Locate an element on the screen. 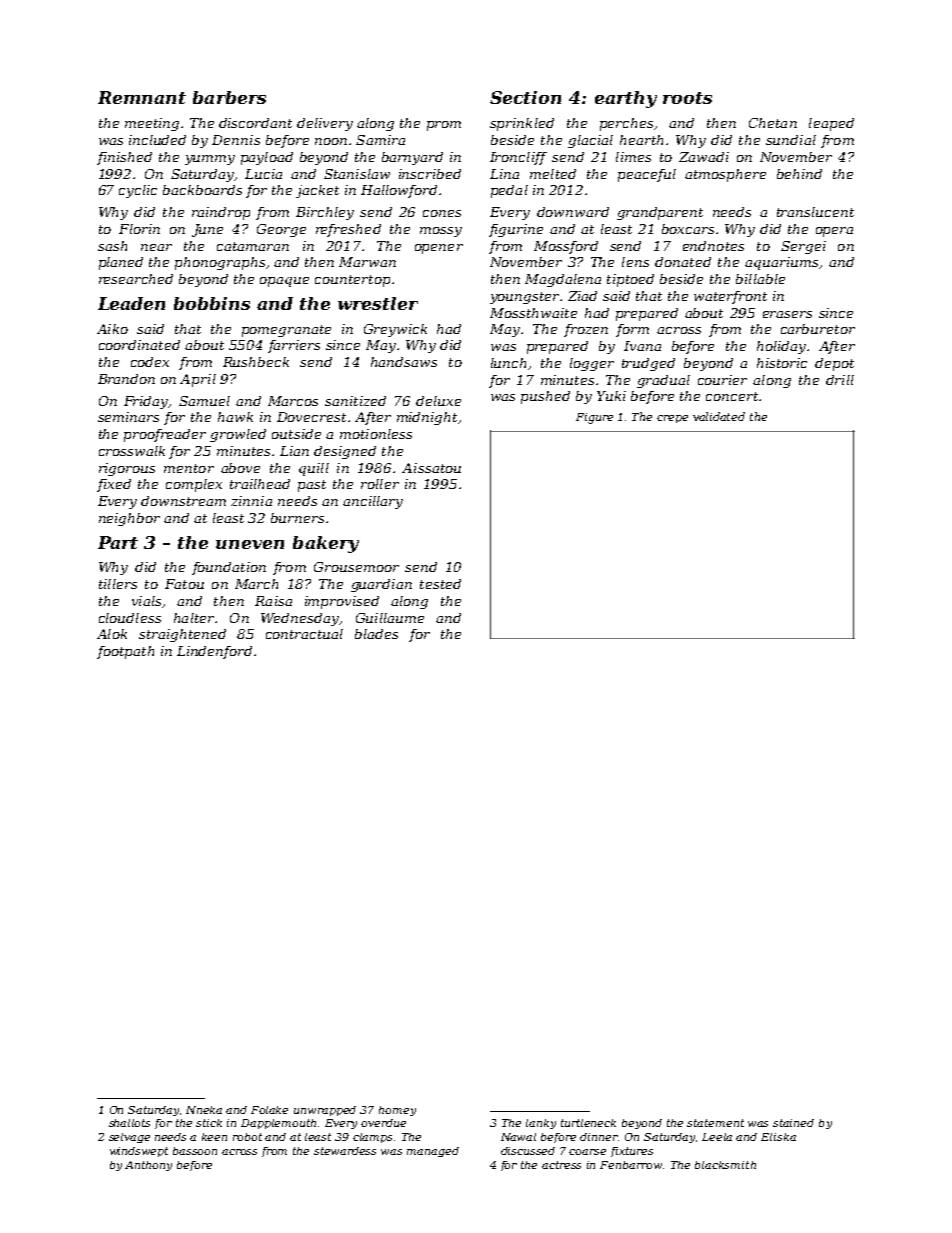  blades is located at coordinates (376, 634).
